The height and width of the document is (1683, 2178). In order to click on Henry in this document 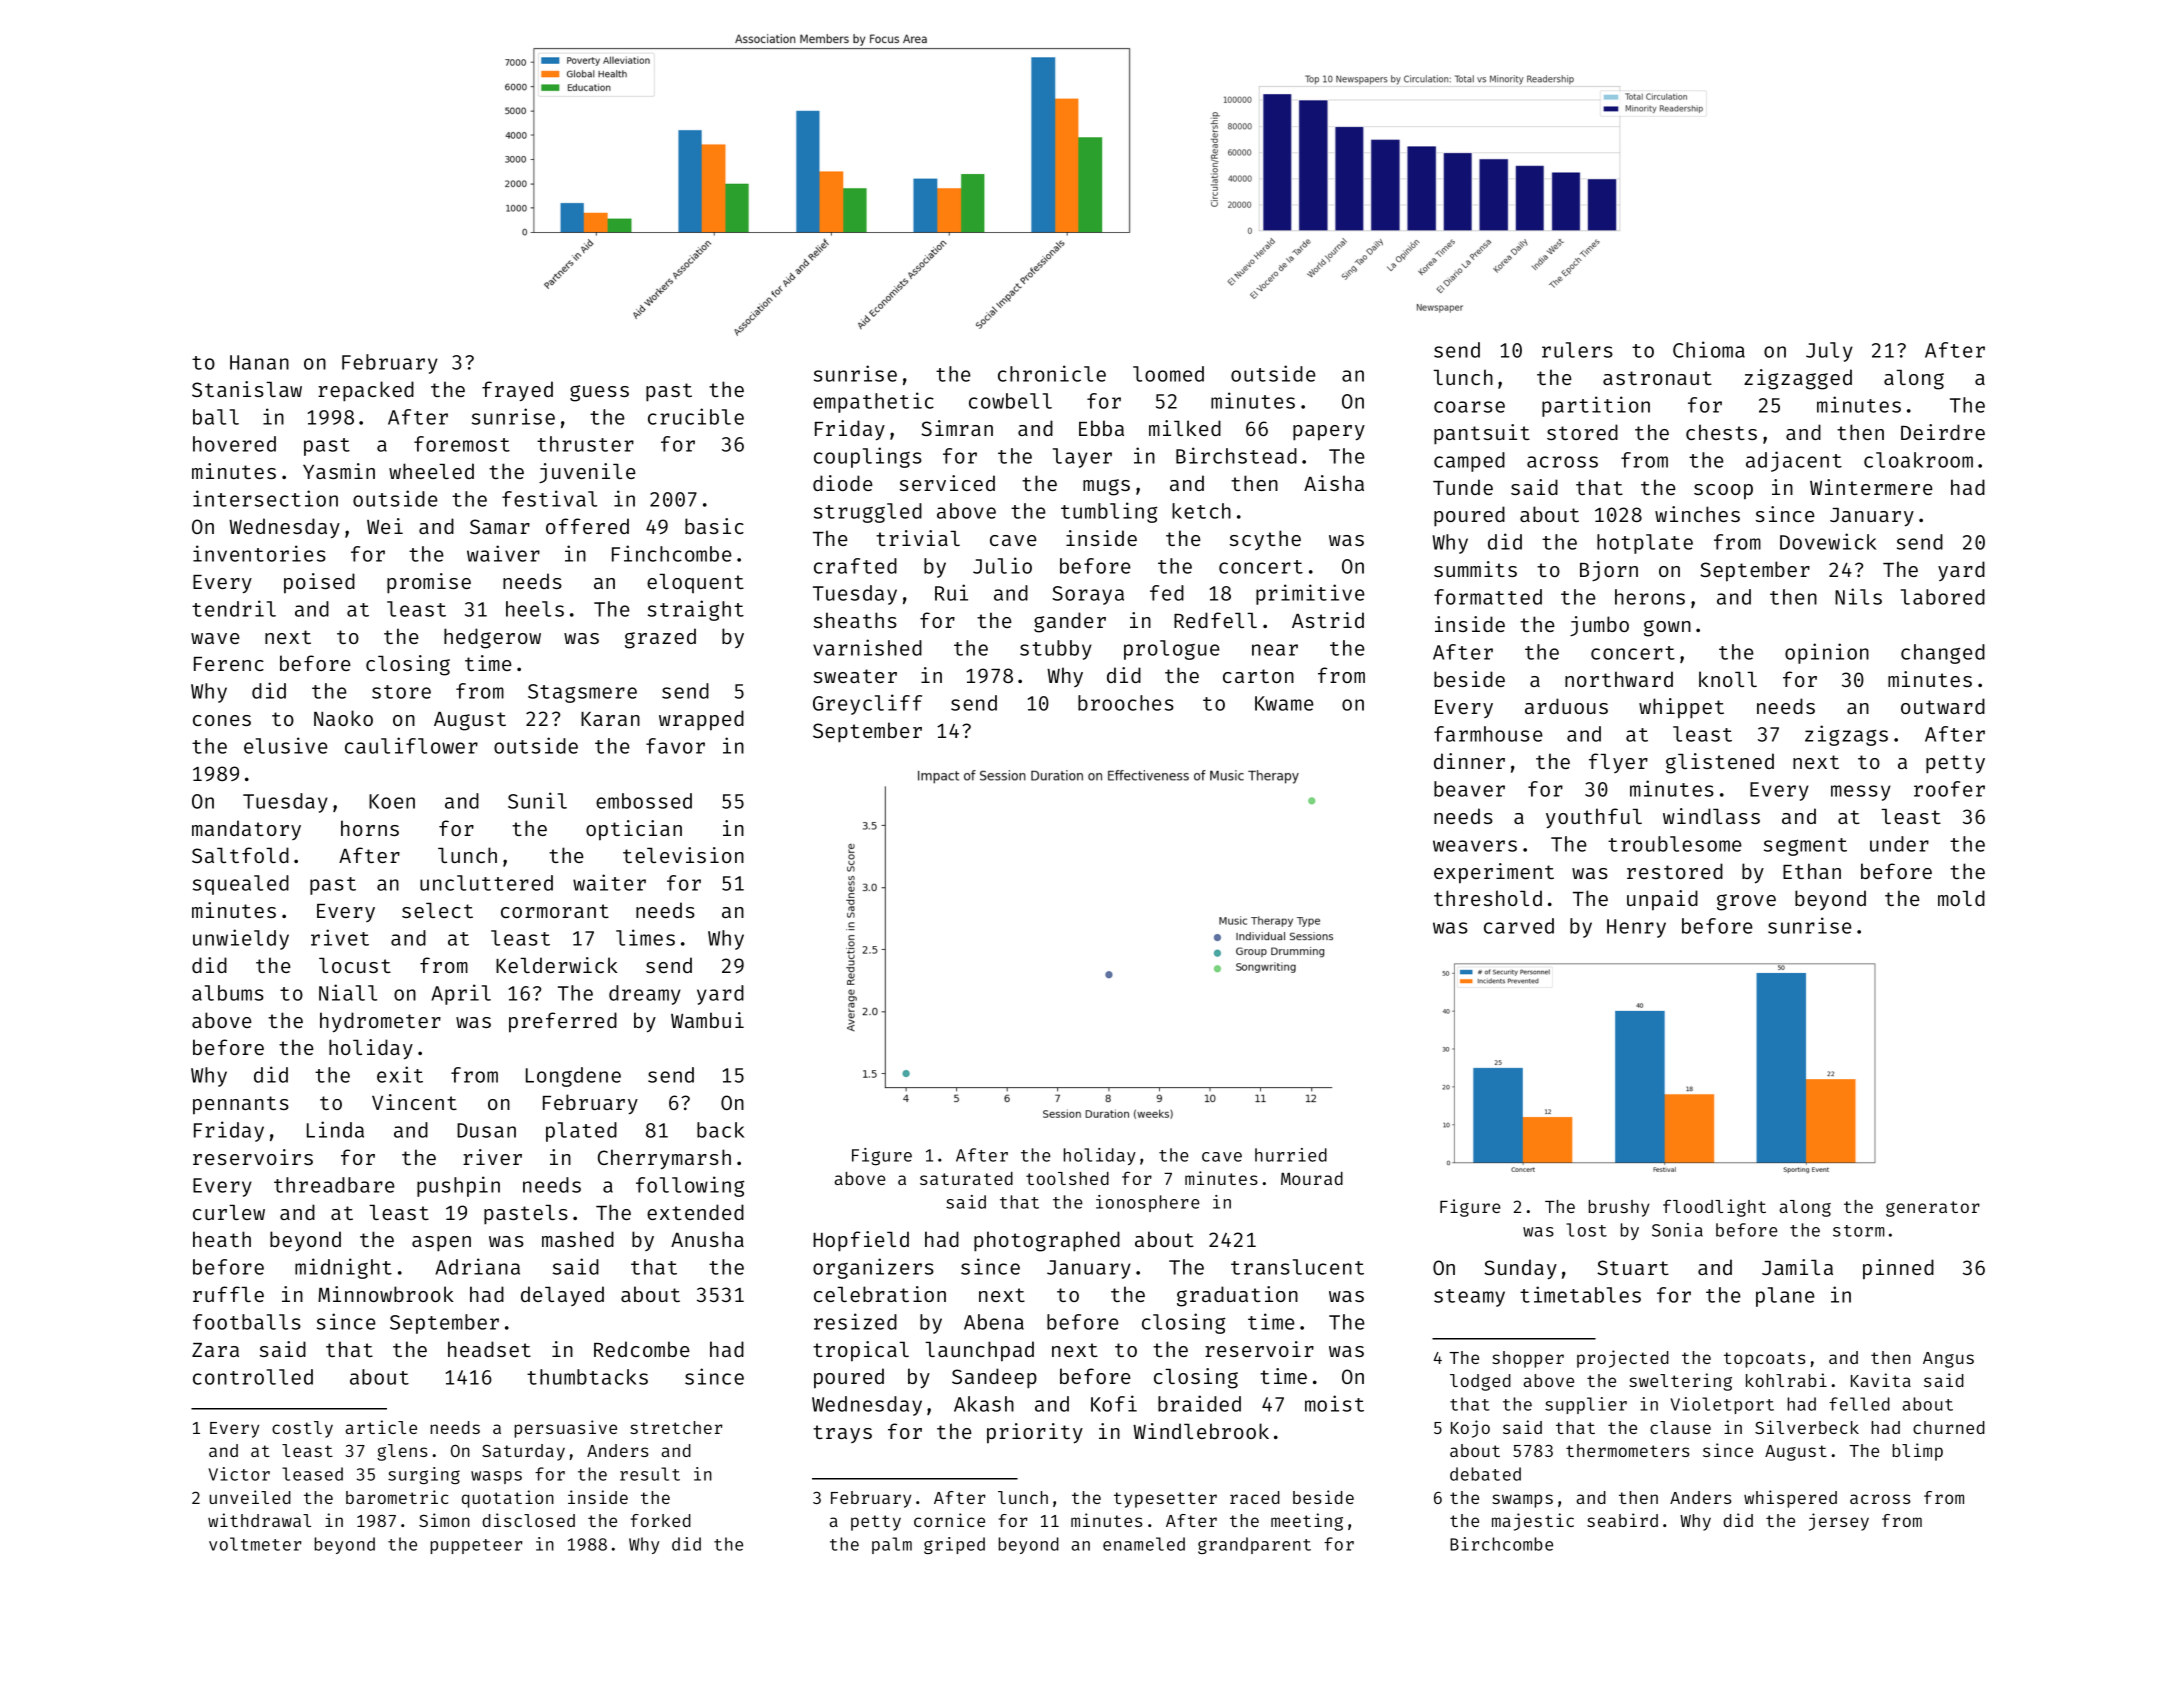, I will do `click(1636, 928)`.
